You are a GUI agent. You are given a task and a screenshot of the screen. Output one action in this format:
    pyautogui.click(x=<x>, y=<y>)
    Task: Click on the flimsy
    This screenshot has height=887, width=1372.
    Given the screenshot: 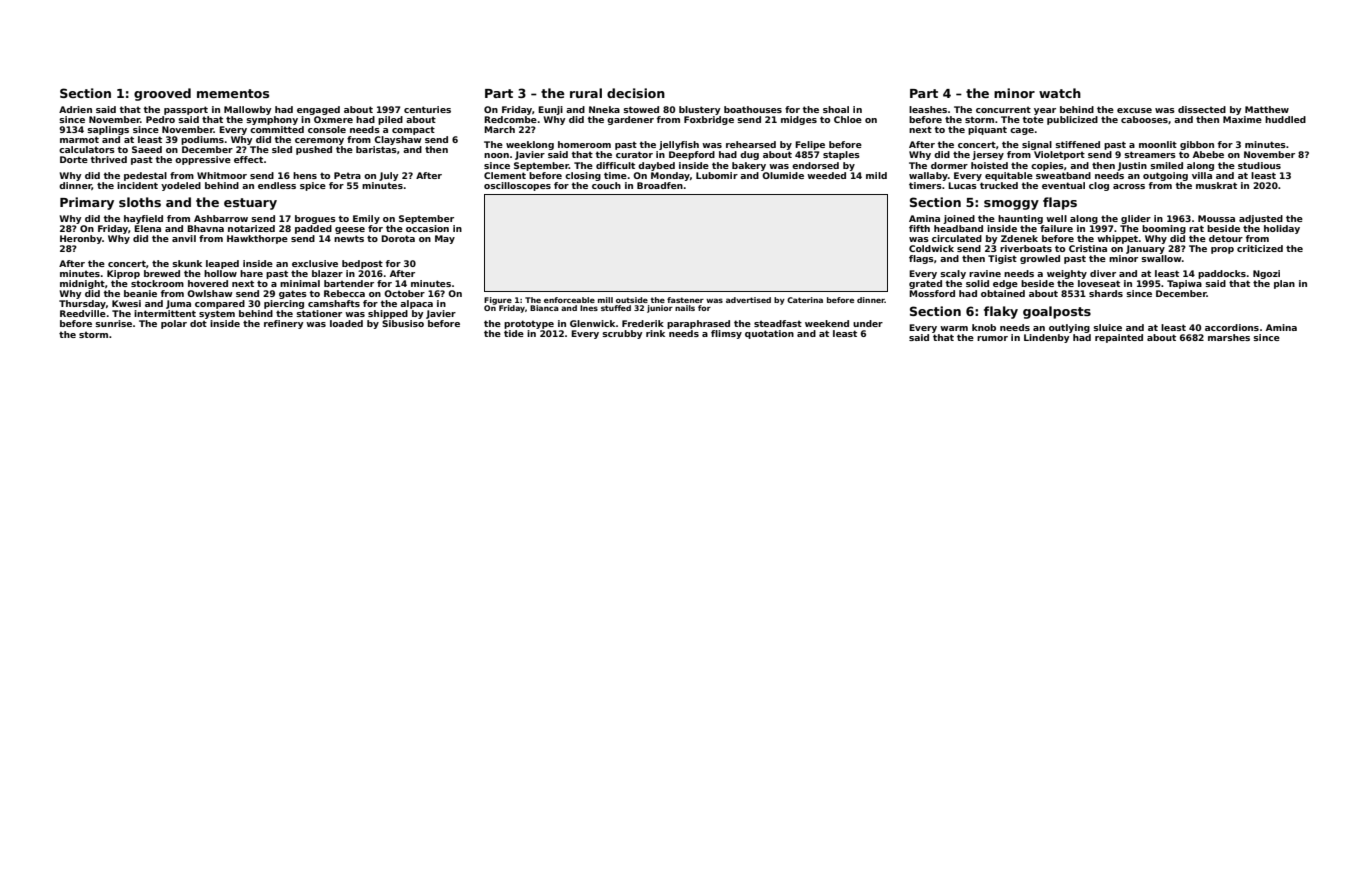 What is the action you would take?
    pyautogui.click(x=726, y=334)
